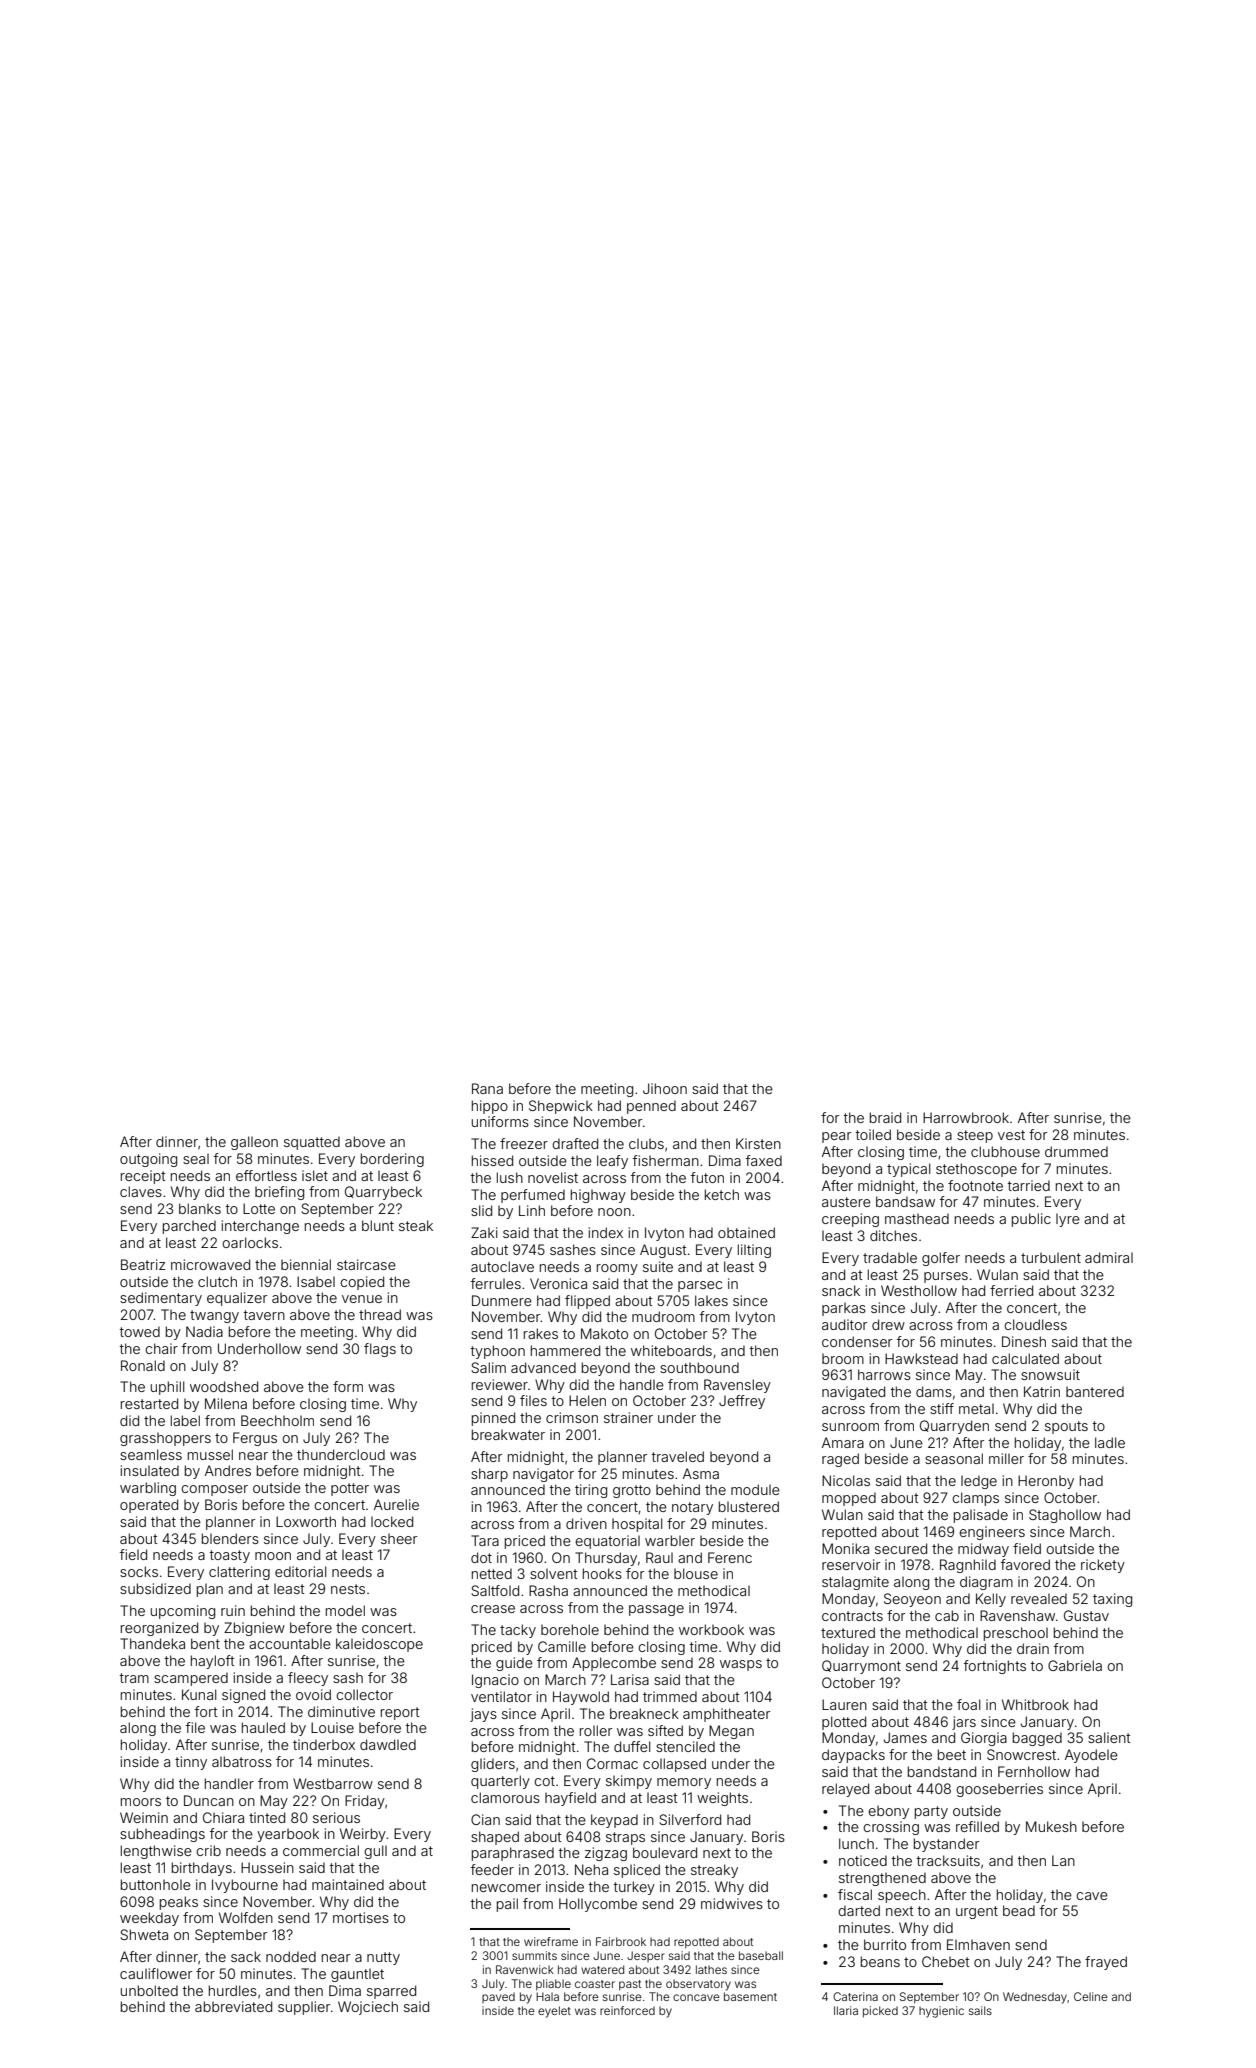  What do you see at coordinates (711, 1629) in the screenshot?
I see `workbook` at bounding box center [711, 1629].
